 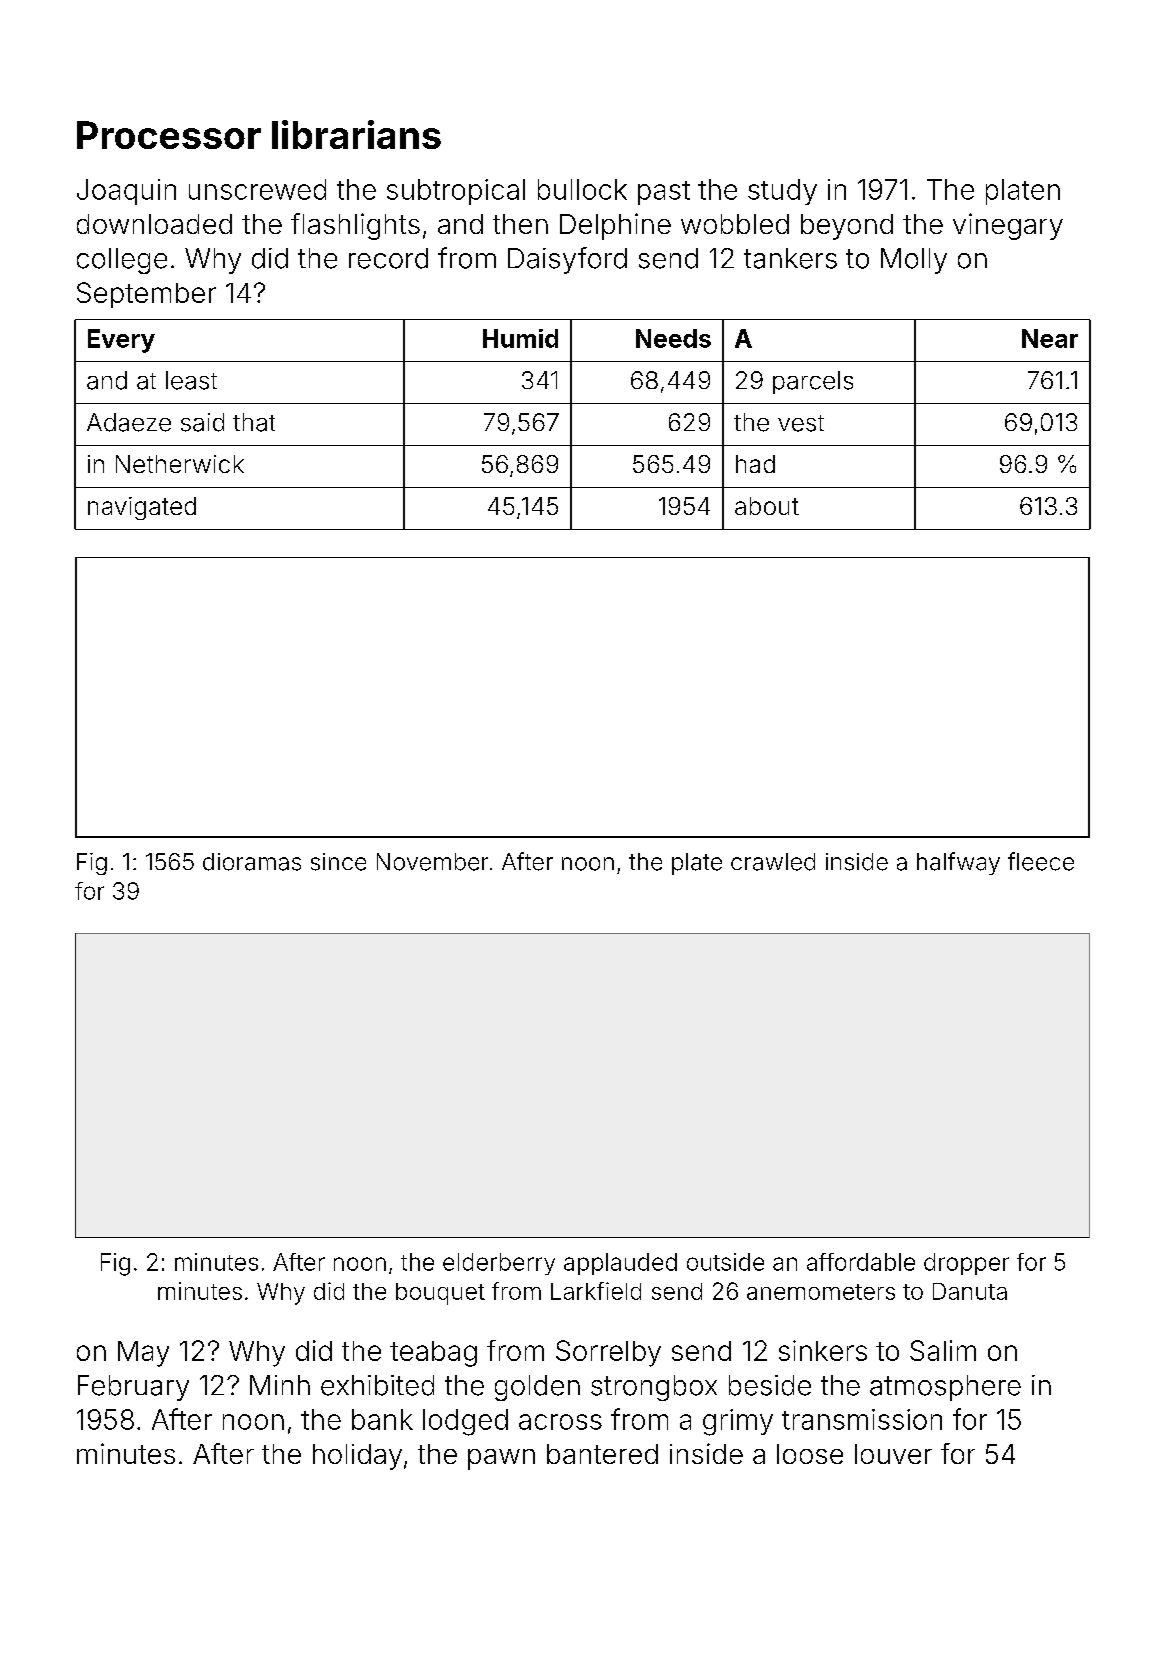 What do you see at coordinates (142, 508) in the page?
I see `navigated` at bounding box center [142, 508].
